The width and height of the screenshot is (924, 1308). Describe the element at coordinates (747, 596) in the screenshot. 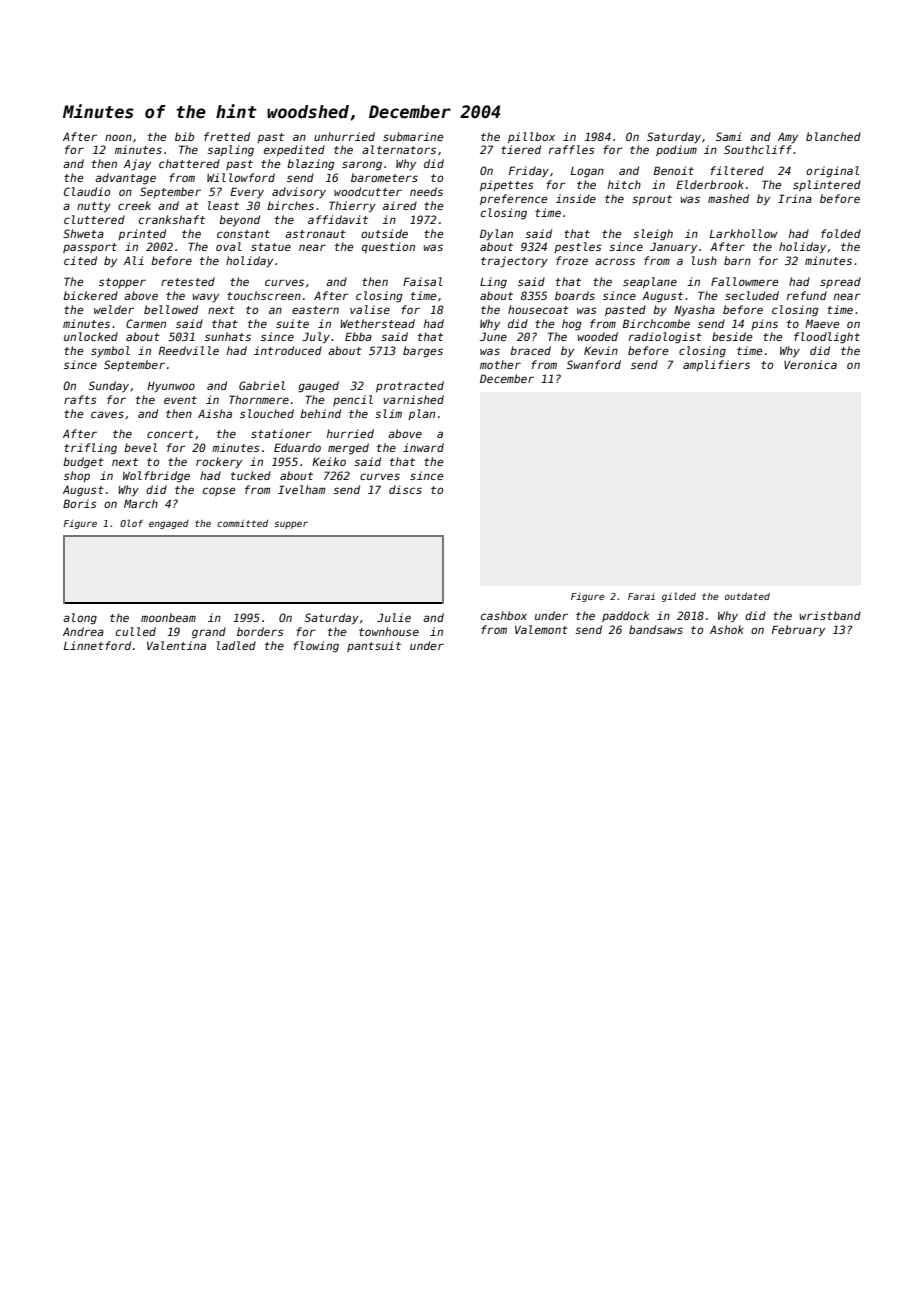

I see `outdated` at that location.
